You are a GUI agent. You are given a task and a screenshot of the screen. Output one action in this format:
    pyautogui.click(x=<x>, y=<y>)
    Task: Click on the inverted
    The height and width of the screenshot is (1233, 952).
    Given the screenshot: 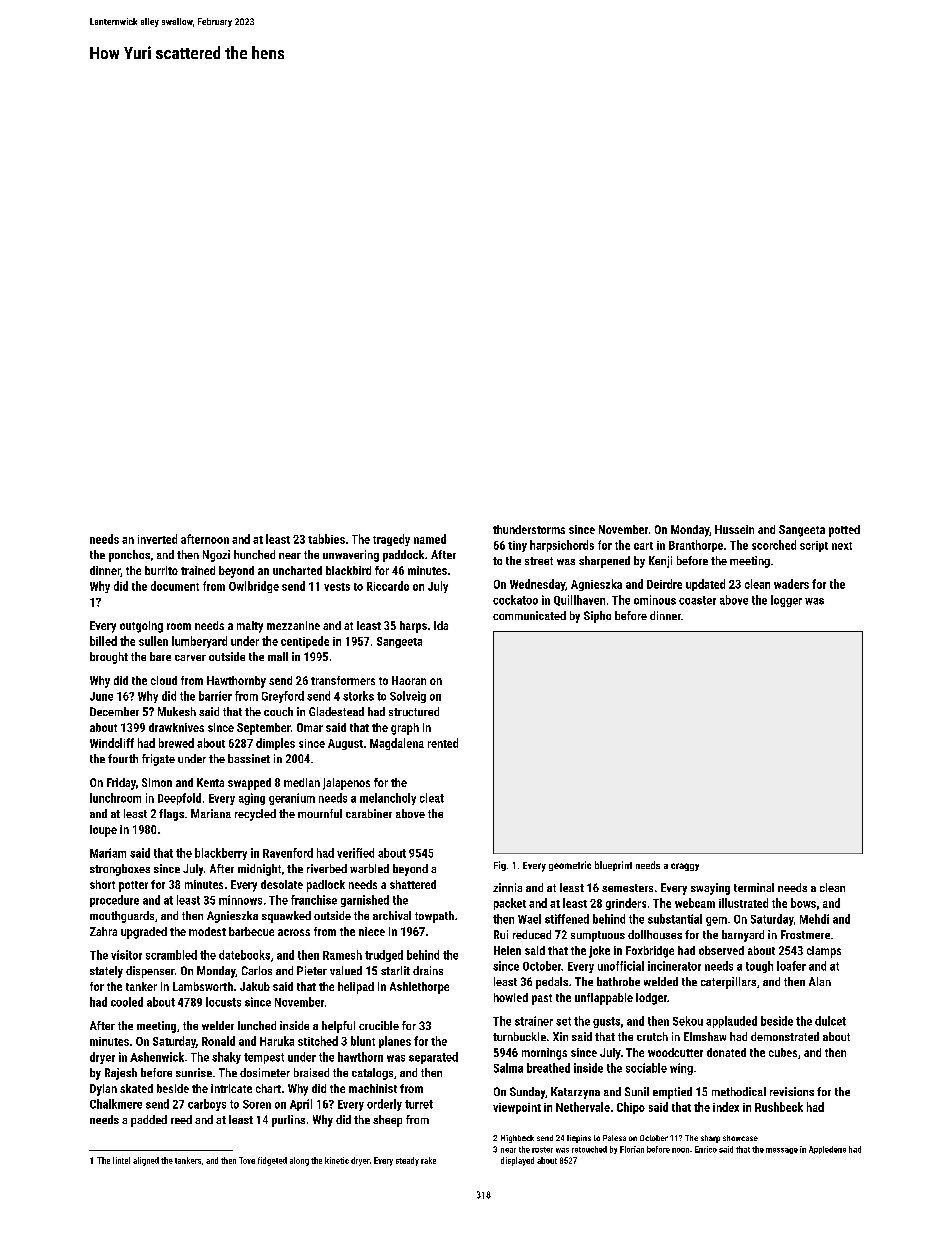 What is the action you would take?
    pyautogui.click(x=157, y=539)
